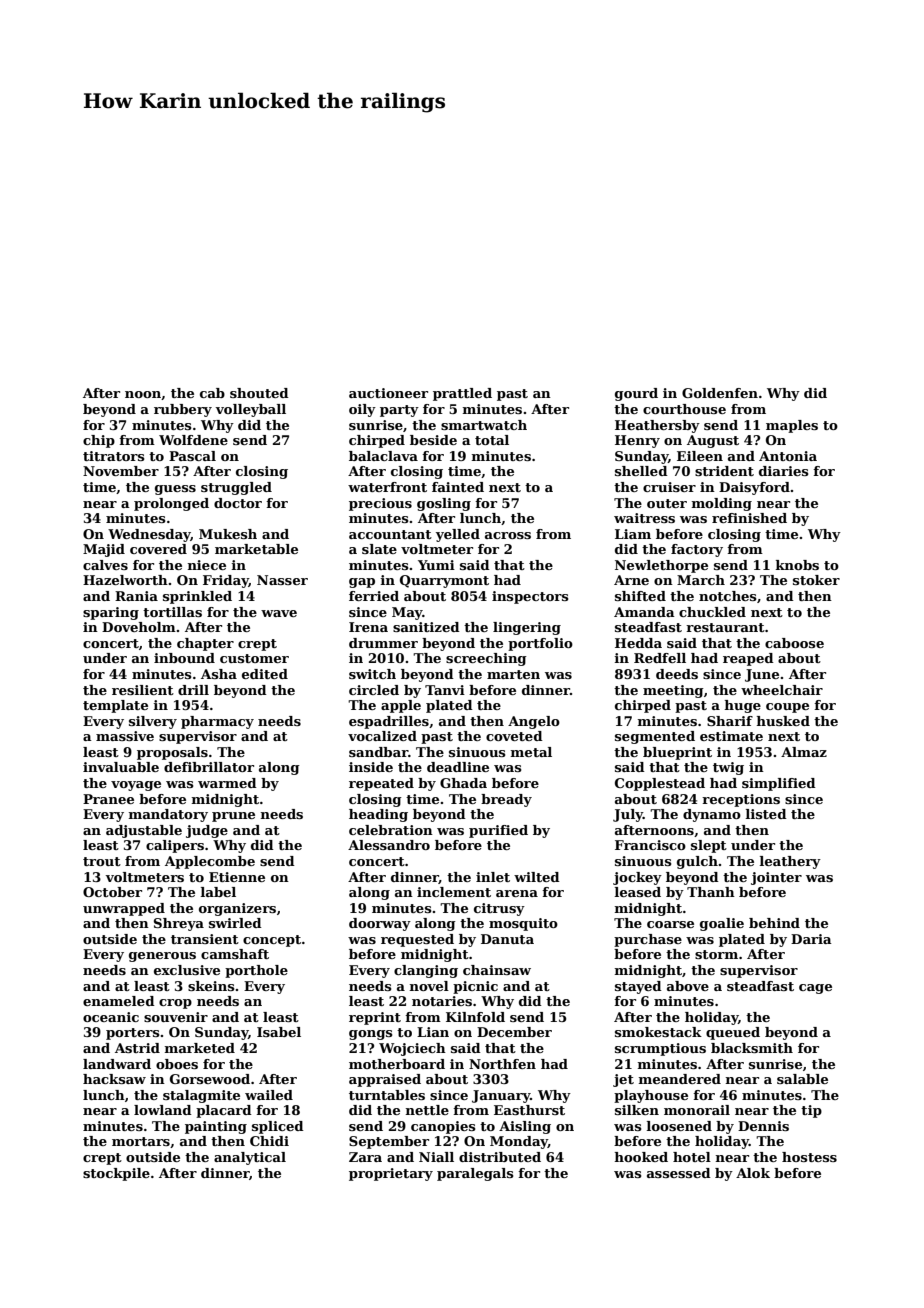 This image has height=1308, width=924. What do you see at coordinates (641, 471) in the image?
I see `shelled` at bounding box center [641, 471].
